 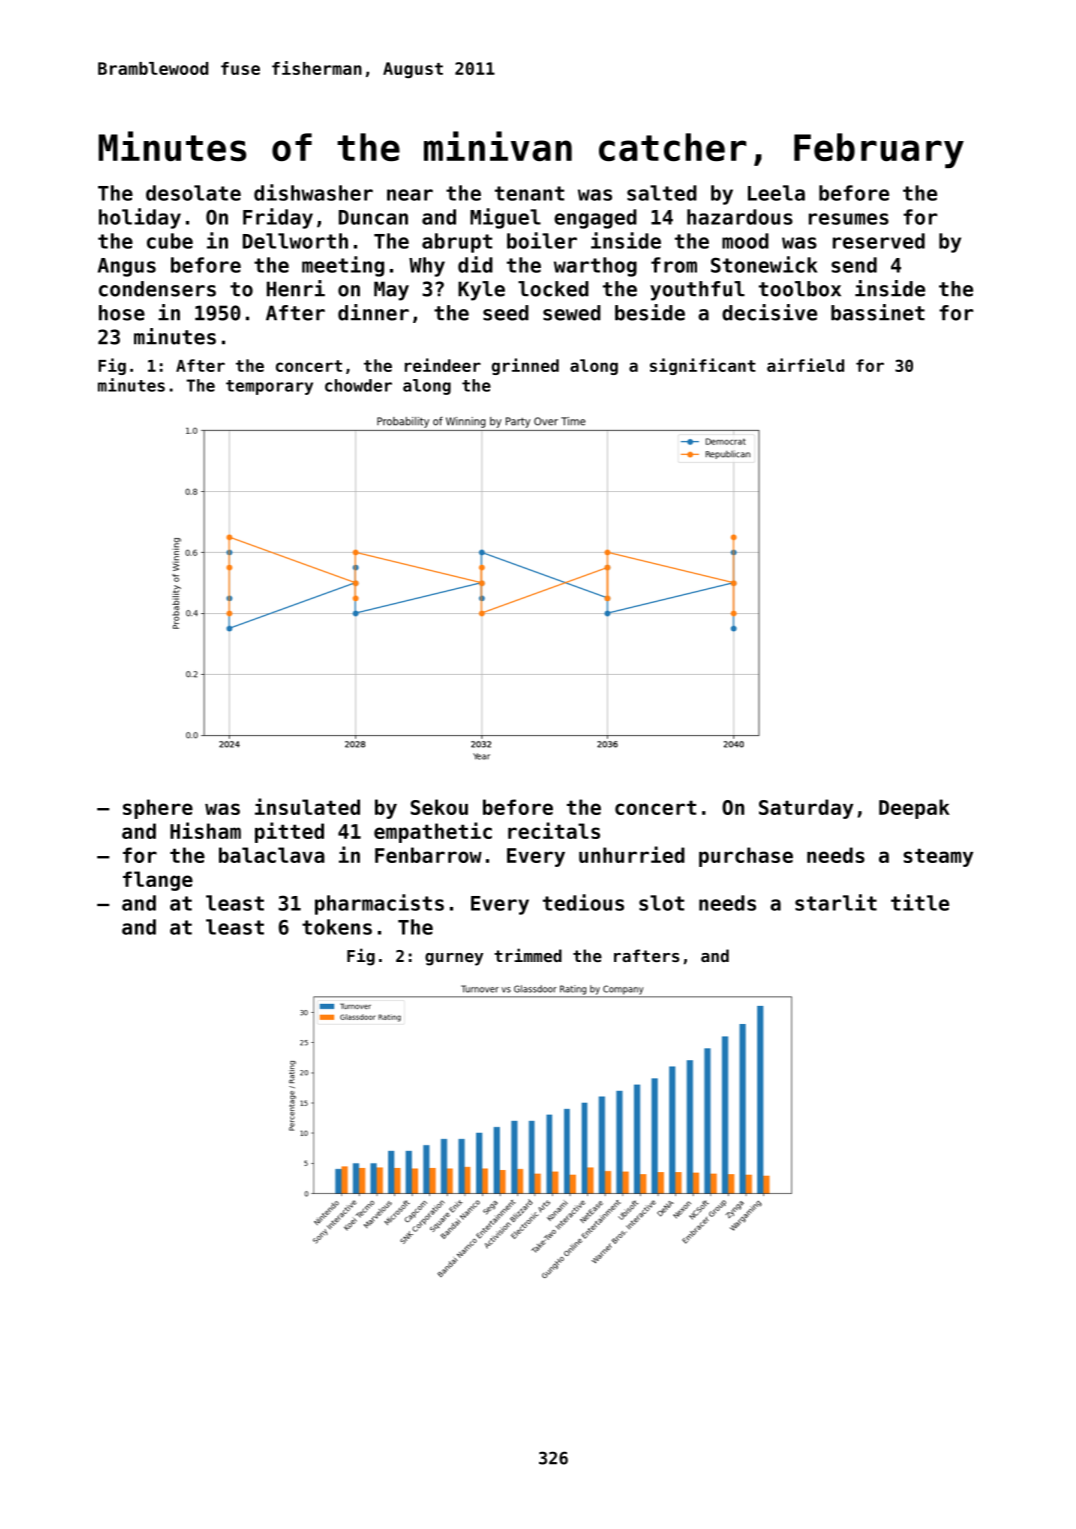 What do you see at coordinates (525, 366) in the screenshot?
I see `grinned` at bounding box center [525, 366].
